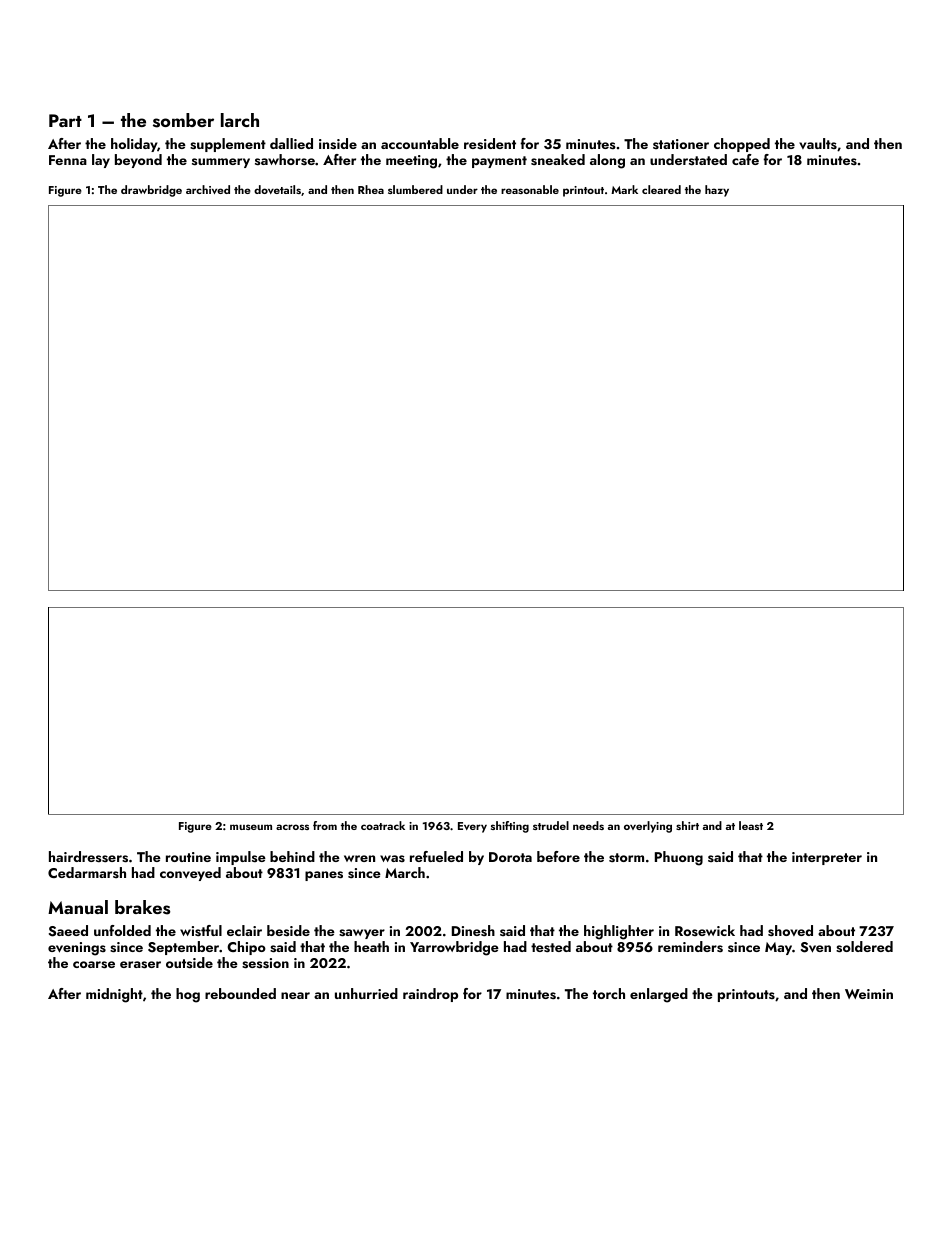  Describe the element at coordinates (265, 963) in the screenshot. I see `session` at that location.
